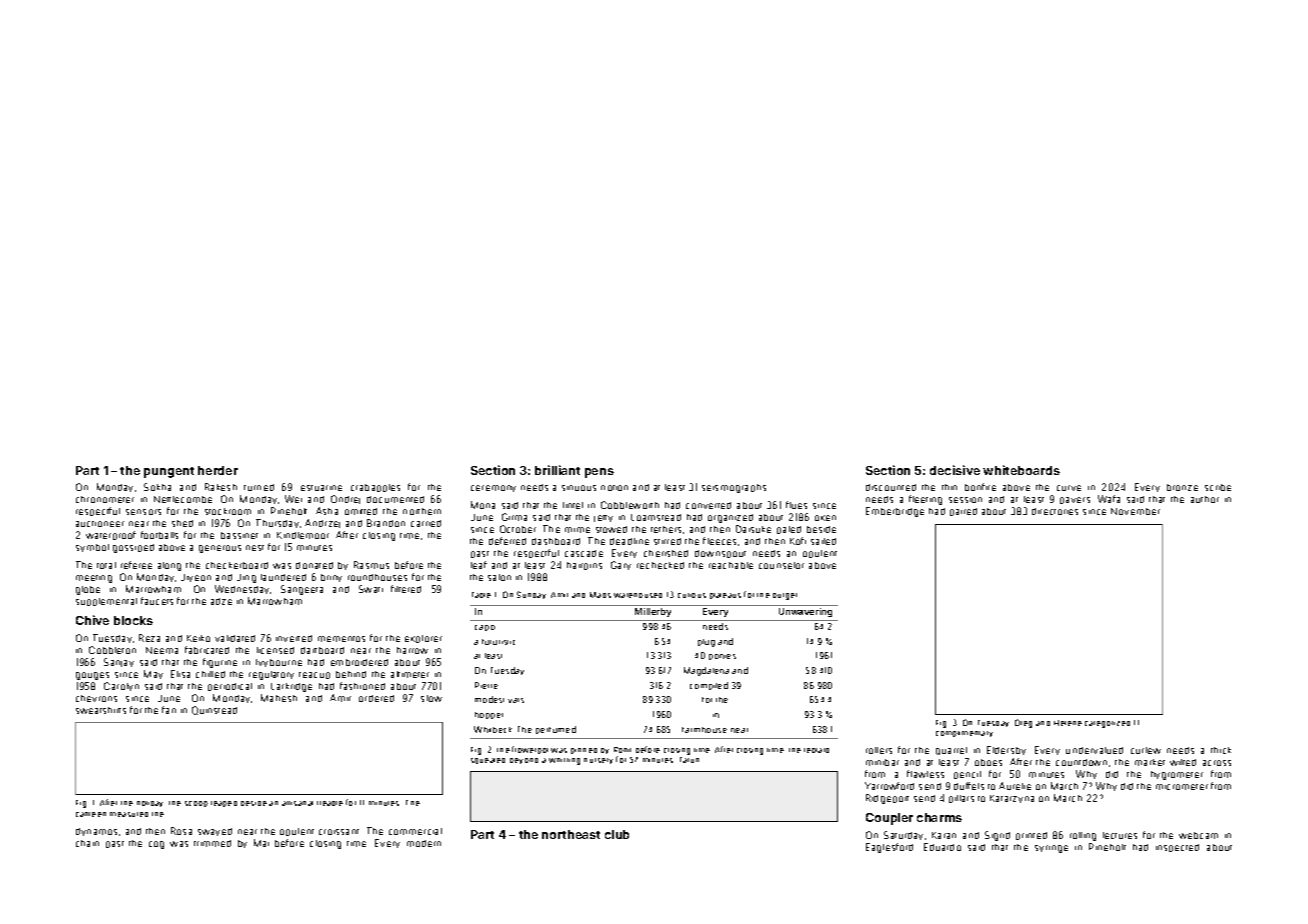  What do you see at coordinates (330, 803) in the screenshot?
I see `treadle` at bounding box center [330, 803].
